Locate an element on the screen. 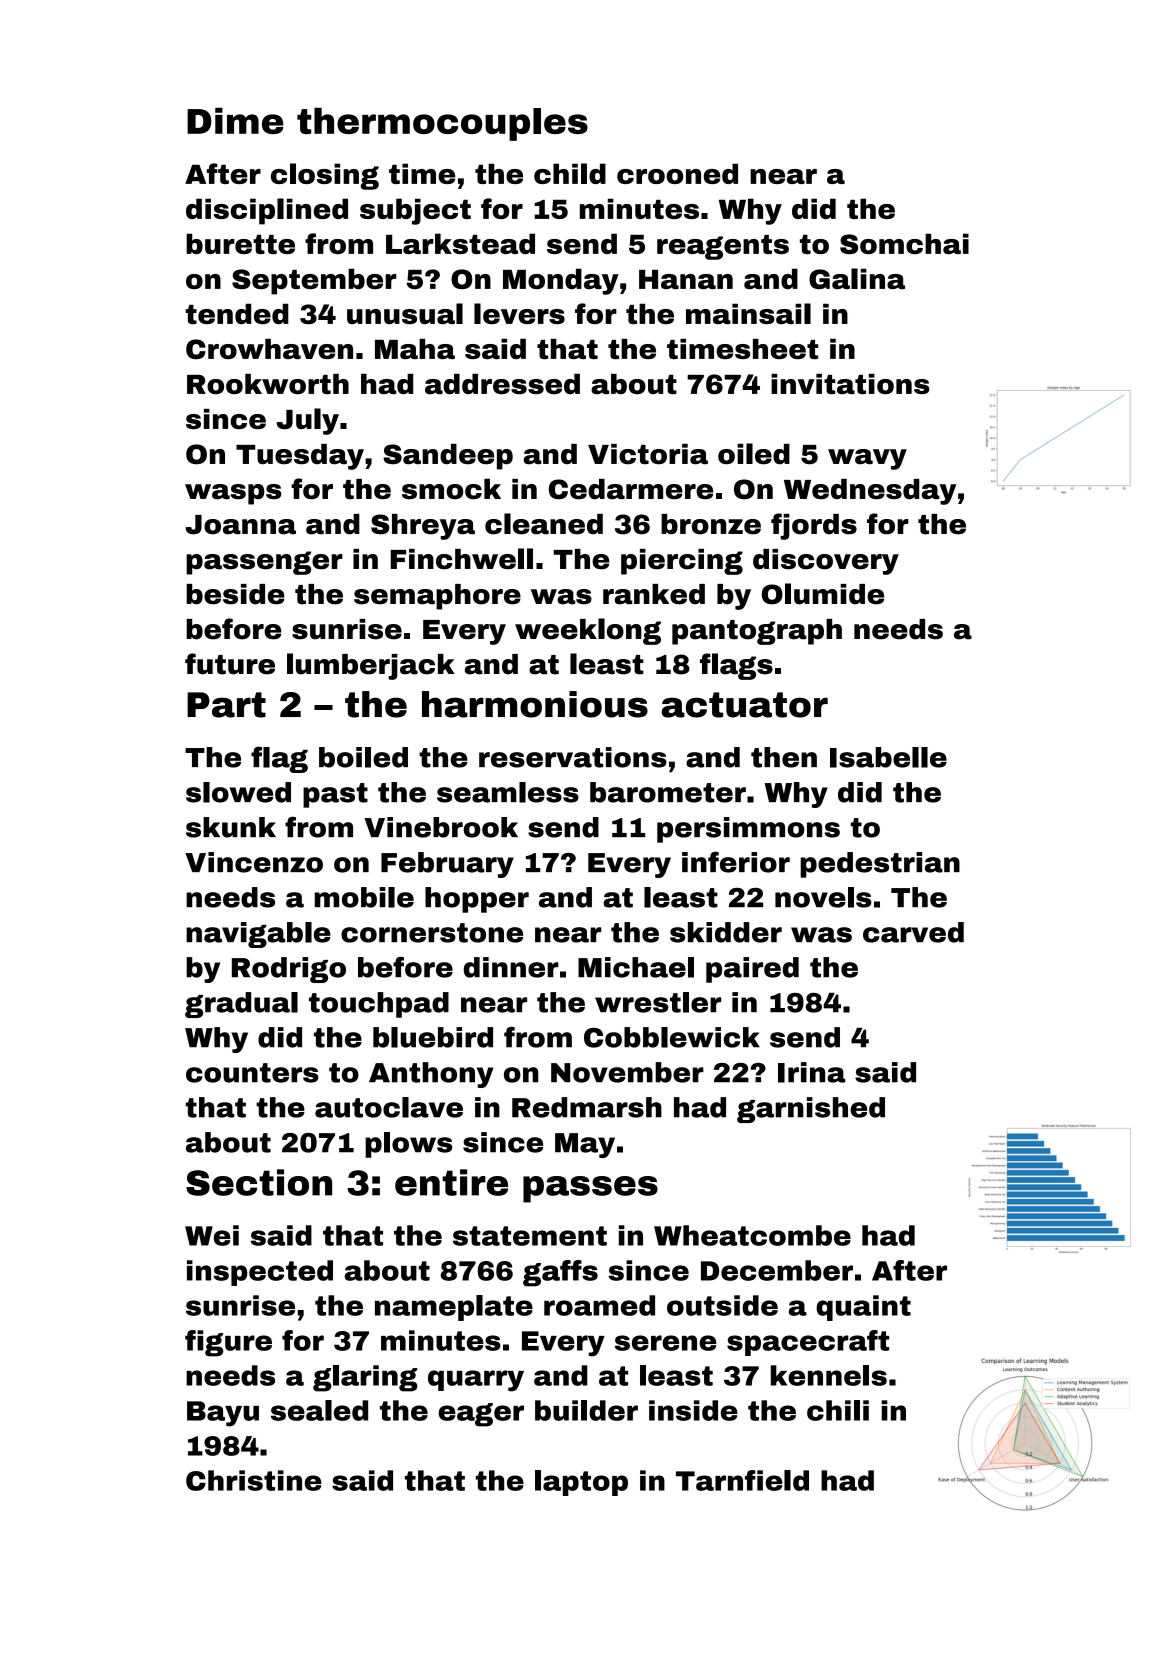 Image resolution: width=1165 pixels, height=1654 pixels. invitations is located at coordinates (850, 384).
